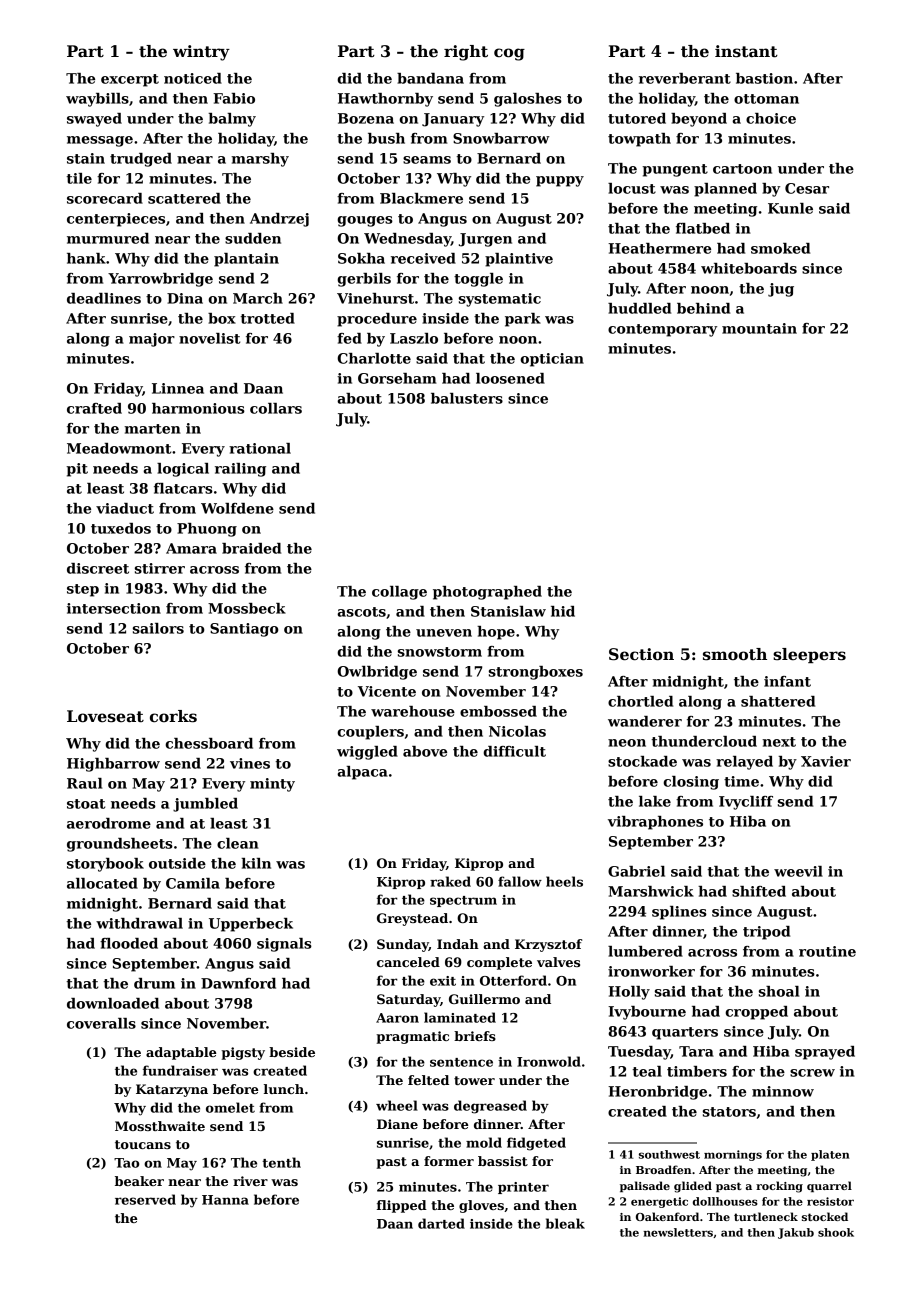 This screenshot has height=1308, width=924. I want to click on right, so click(466, 53).
